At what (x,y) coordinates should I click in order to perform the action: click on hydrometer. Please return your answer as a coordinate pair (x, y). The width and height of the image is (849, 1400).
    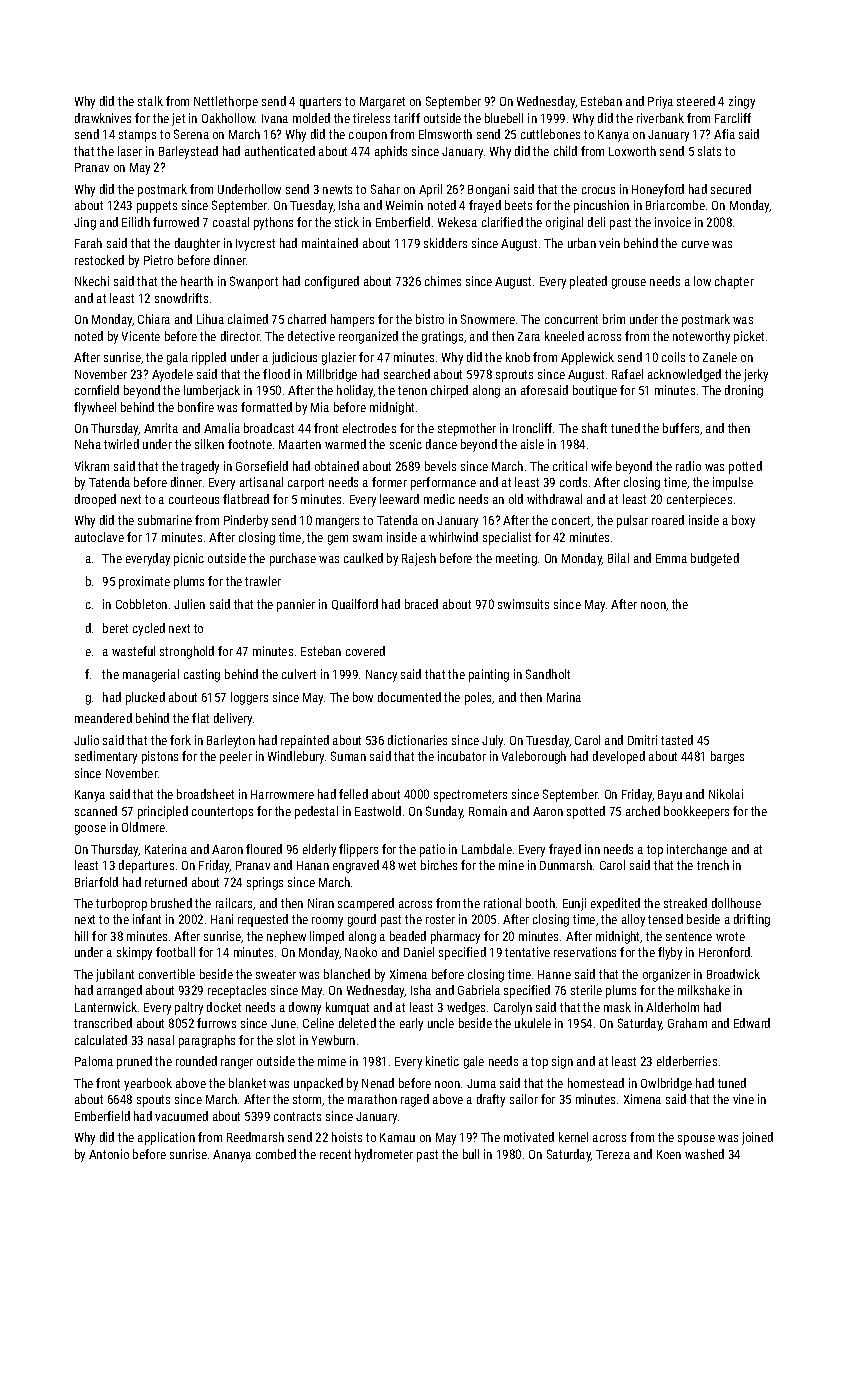
    Looking at the image, I should click on (384, 1155).
